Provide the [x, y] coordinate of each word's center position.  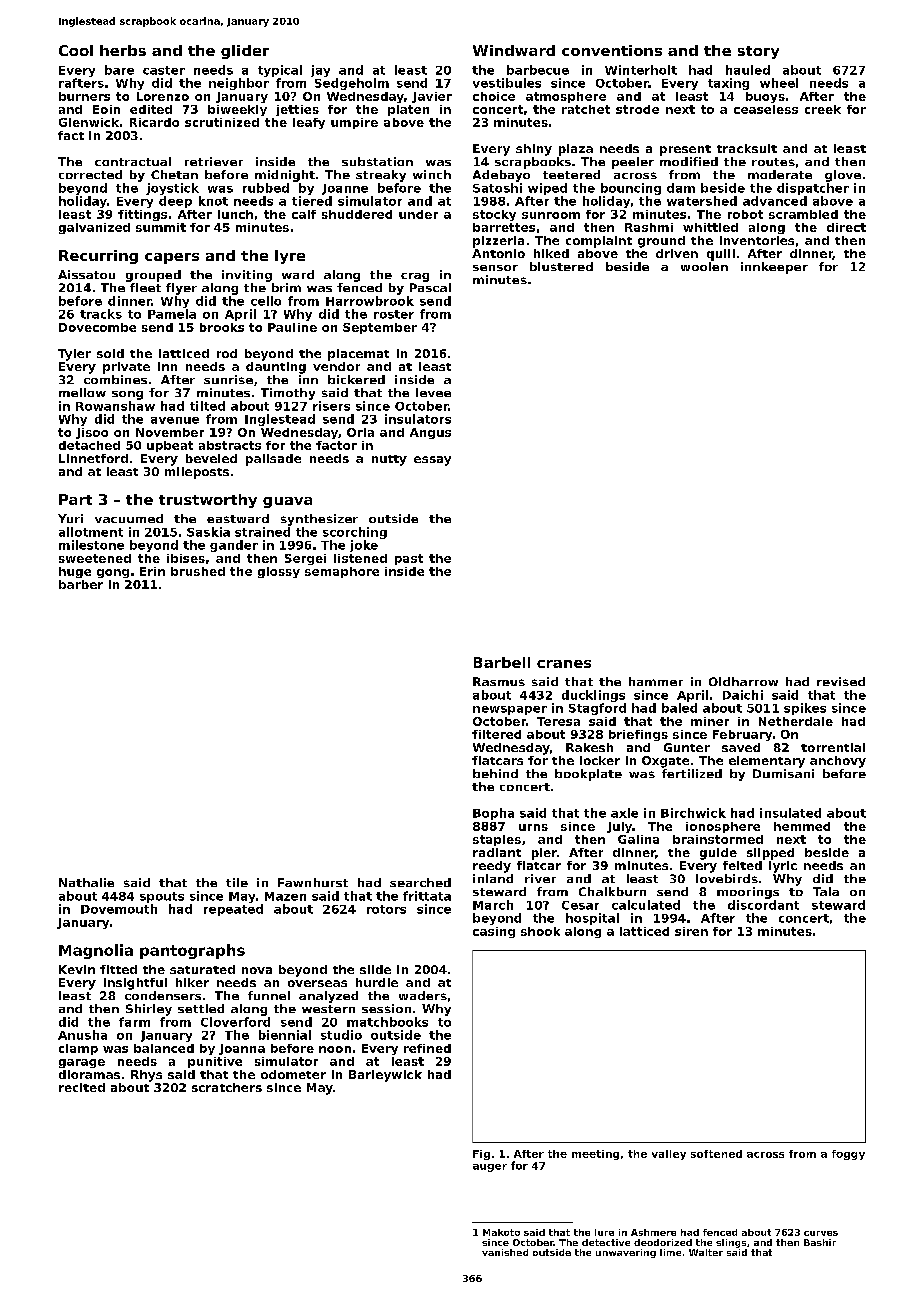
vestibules [507, 83]
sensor [495, 268]
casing [494, 932]
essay [432, 461]
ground [661, 242]
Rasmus [499, 681]
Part [75, 499]
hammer [656, 681]
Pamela [172, 314]
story [758, 52]
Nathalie [86, 882]
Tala [826, 891]
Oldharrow [743, 681]
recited [82, 1087]
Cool [76, 50]
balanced [164, 1048]
